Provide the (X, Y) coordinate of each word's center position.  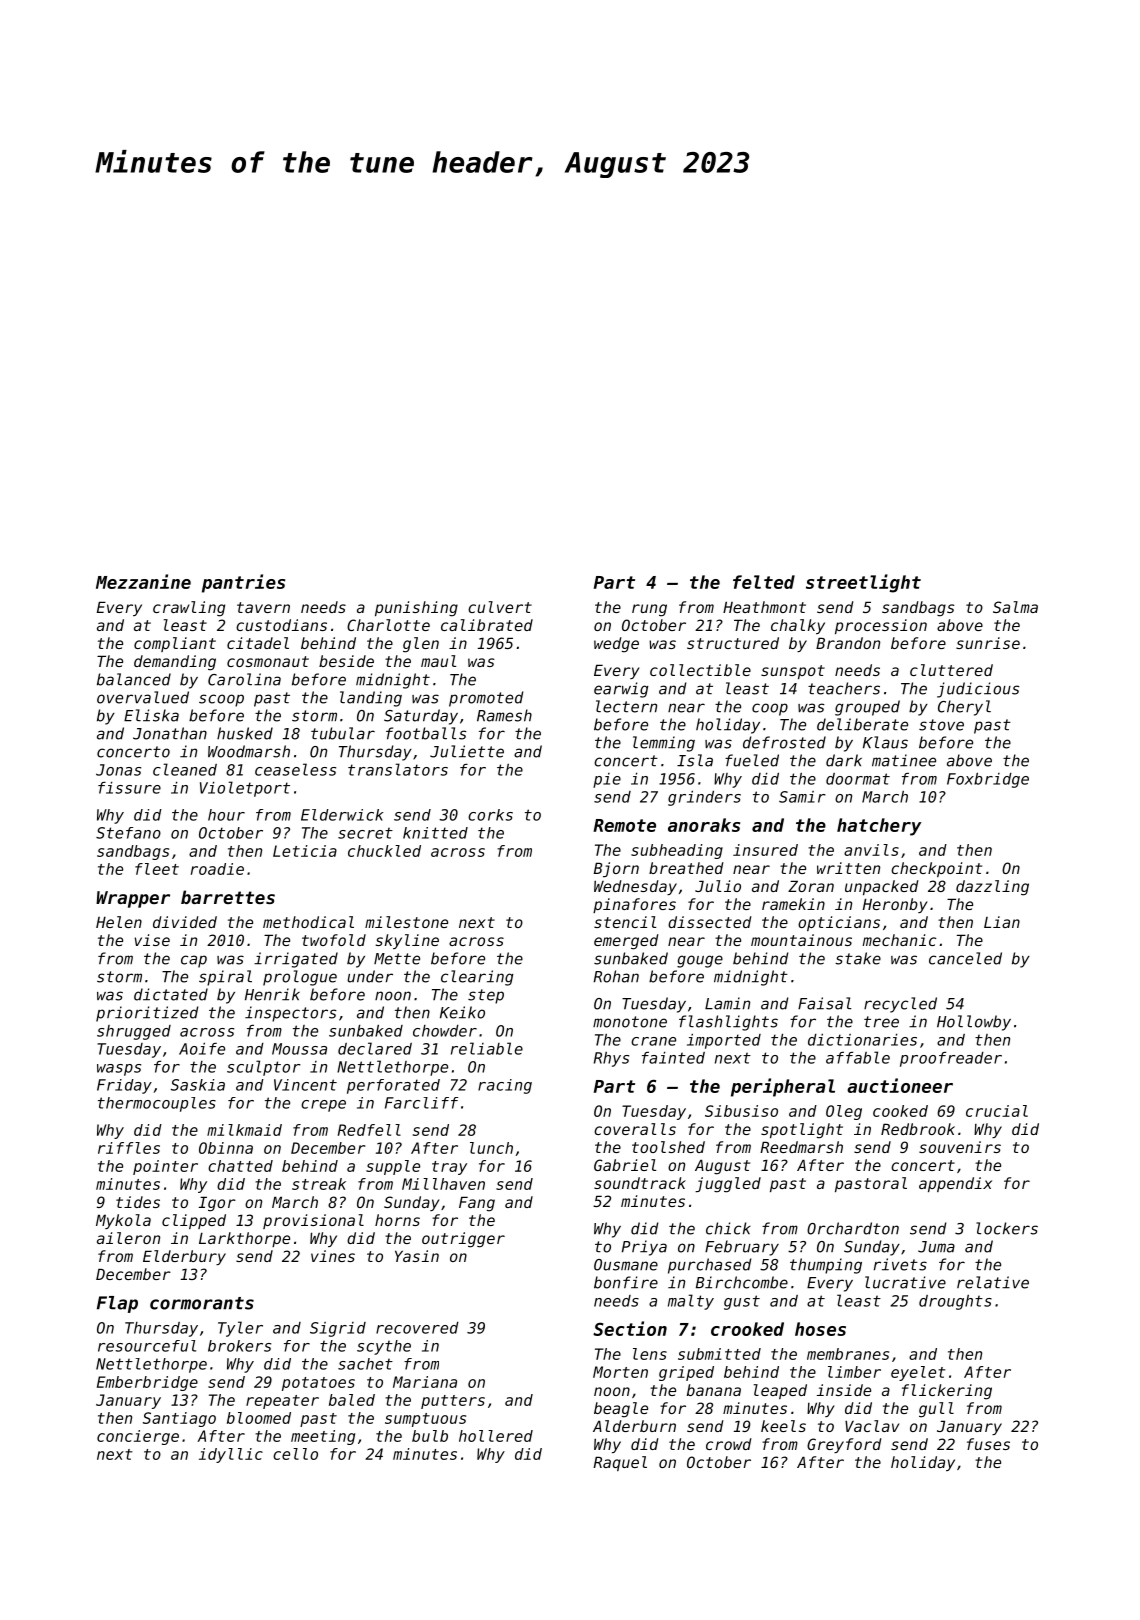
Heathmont (764, 607)
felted (764, 582)
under (370, 976)
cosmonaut (268, 661)
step (486, 996)
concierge (138, 1437)
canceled (965, 958)
